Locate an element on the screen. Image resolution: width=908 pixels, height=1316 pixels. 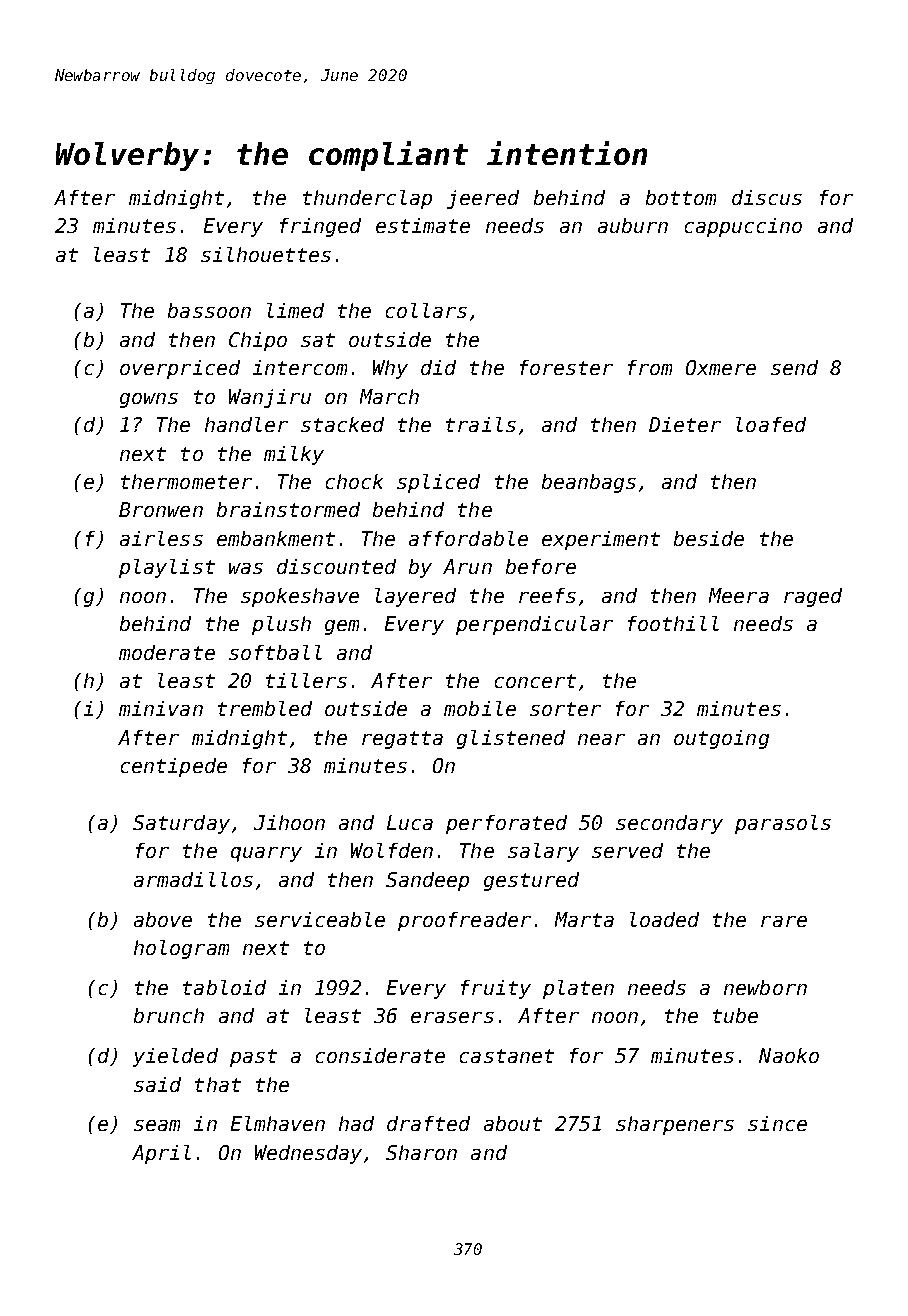
near is located at coordinates (601, 739).
